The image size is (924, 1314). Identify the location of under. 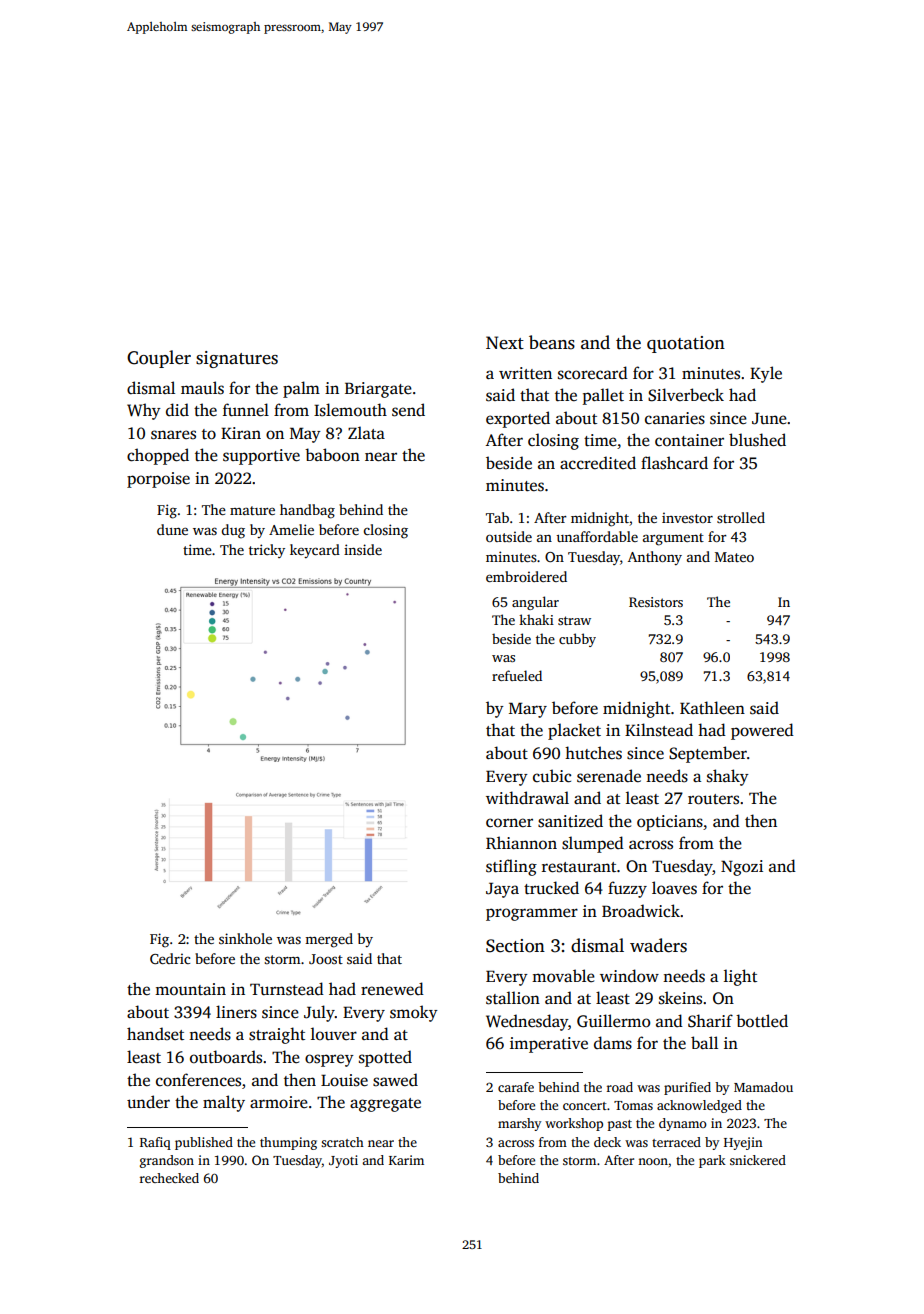
(148, 1102).
